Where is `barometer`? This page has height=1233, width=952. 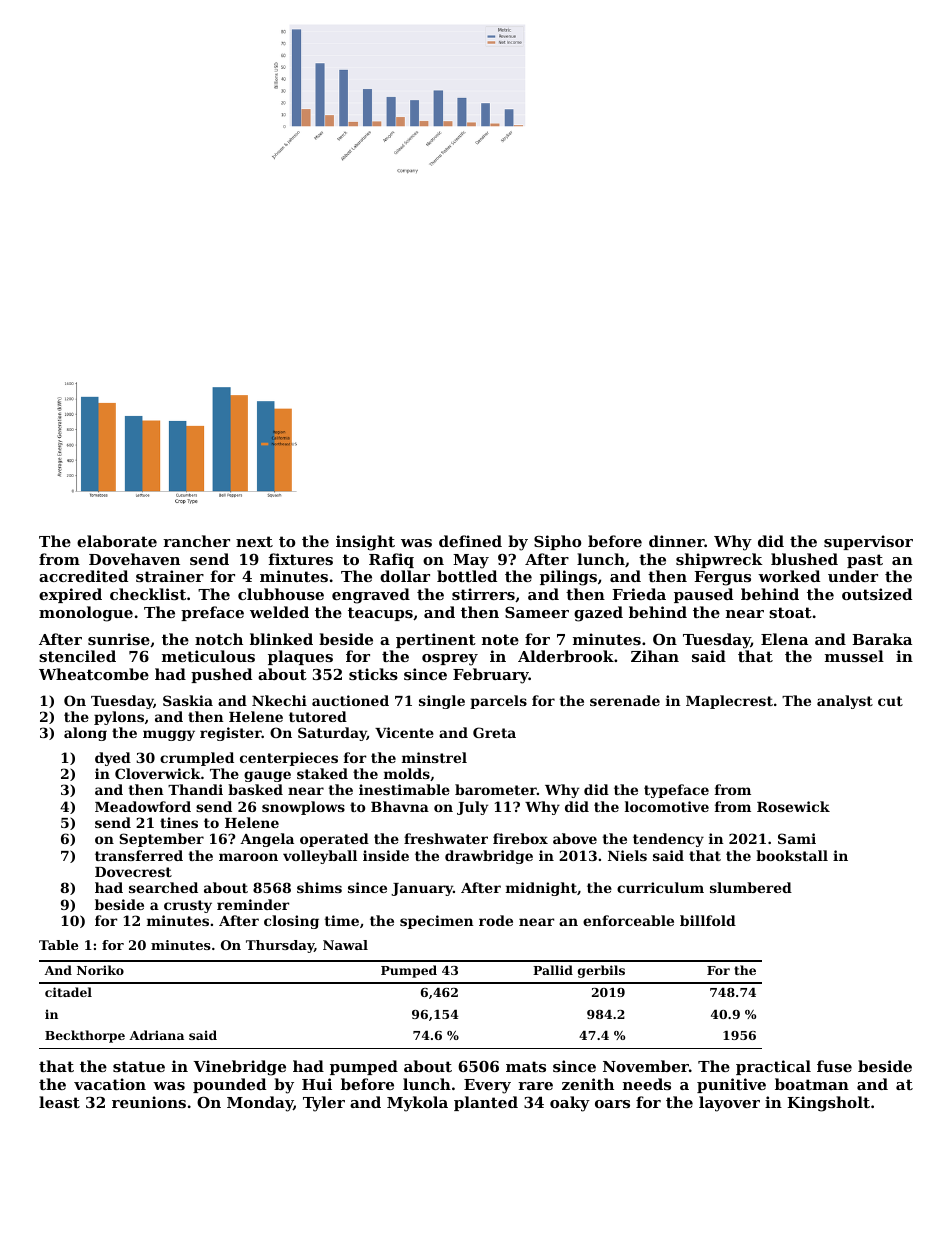
barometer is located at coordinates (496, 789).
